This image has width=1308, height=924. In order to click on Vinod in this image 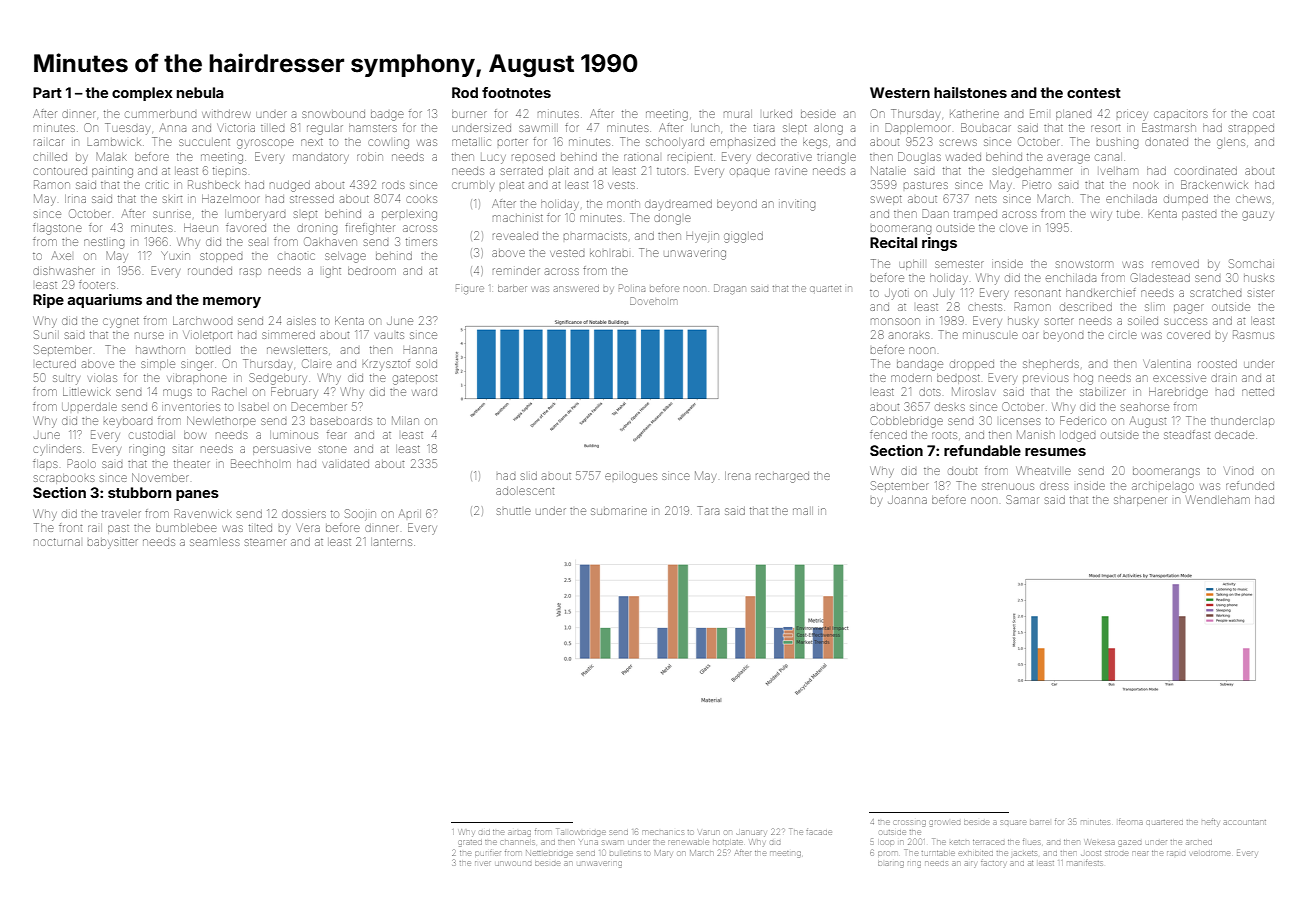, I will do `click(1238, 471)`.
